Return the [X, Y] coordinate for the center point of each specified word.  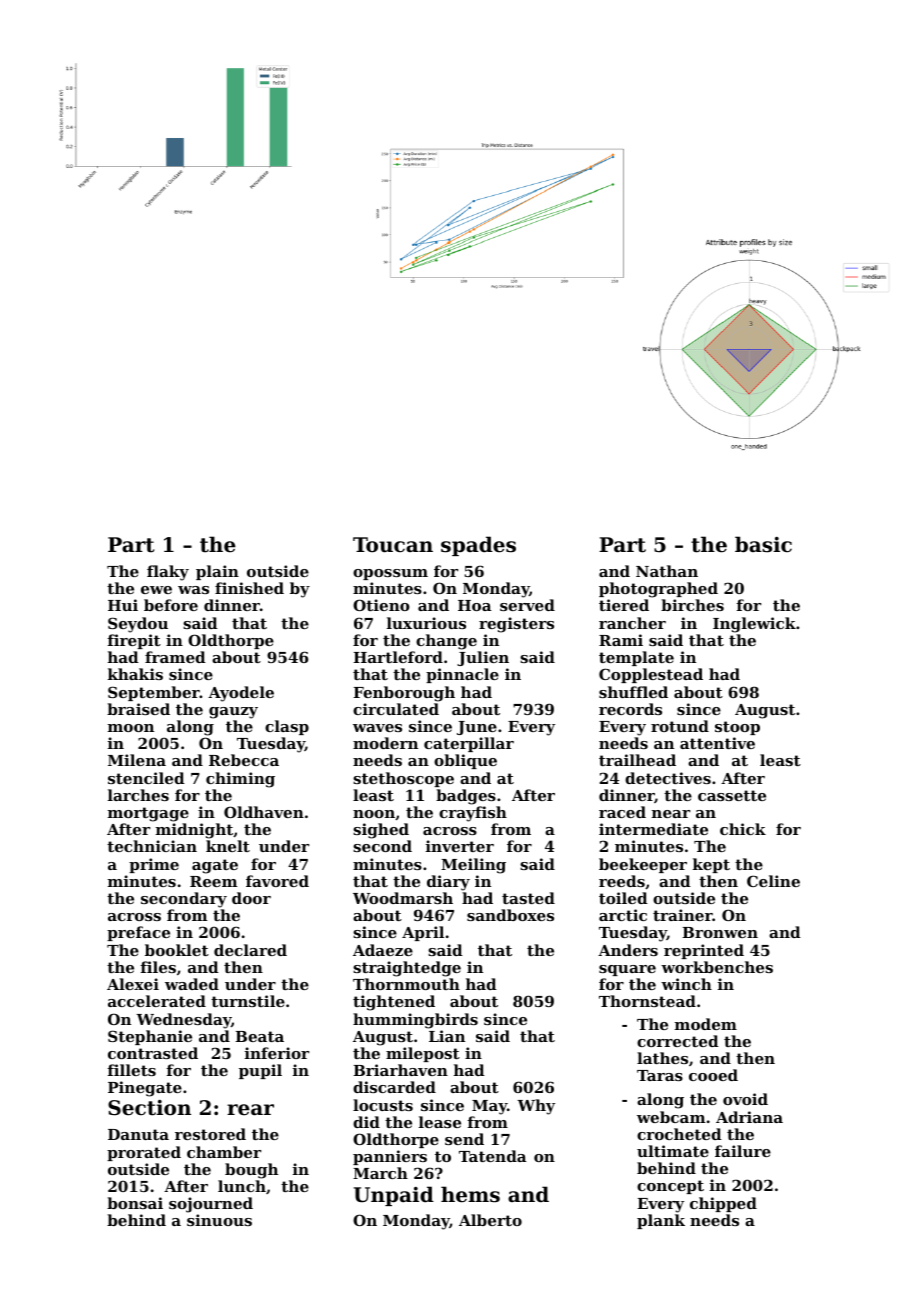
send [464, 1139]
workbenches [717, 967]
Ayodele [241, 694]
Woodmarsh [403, 898]
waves [377, 728]
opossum [390, 574]
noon [374, 814]
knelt [228, 846]
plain [217, 572]
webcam [671, 1117]
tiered [624, 605]
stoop [737, 728]
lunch [242, 1186]
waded [192, 984]
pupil [260, 1071]
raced [622, 812]
